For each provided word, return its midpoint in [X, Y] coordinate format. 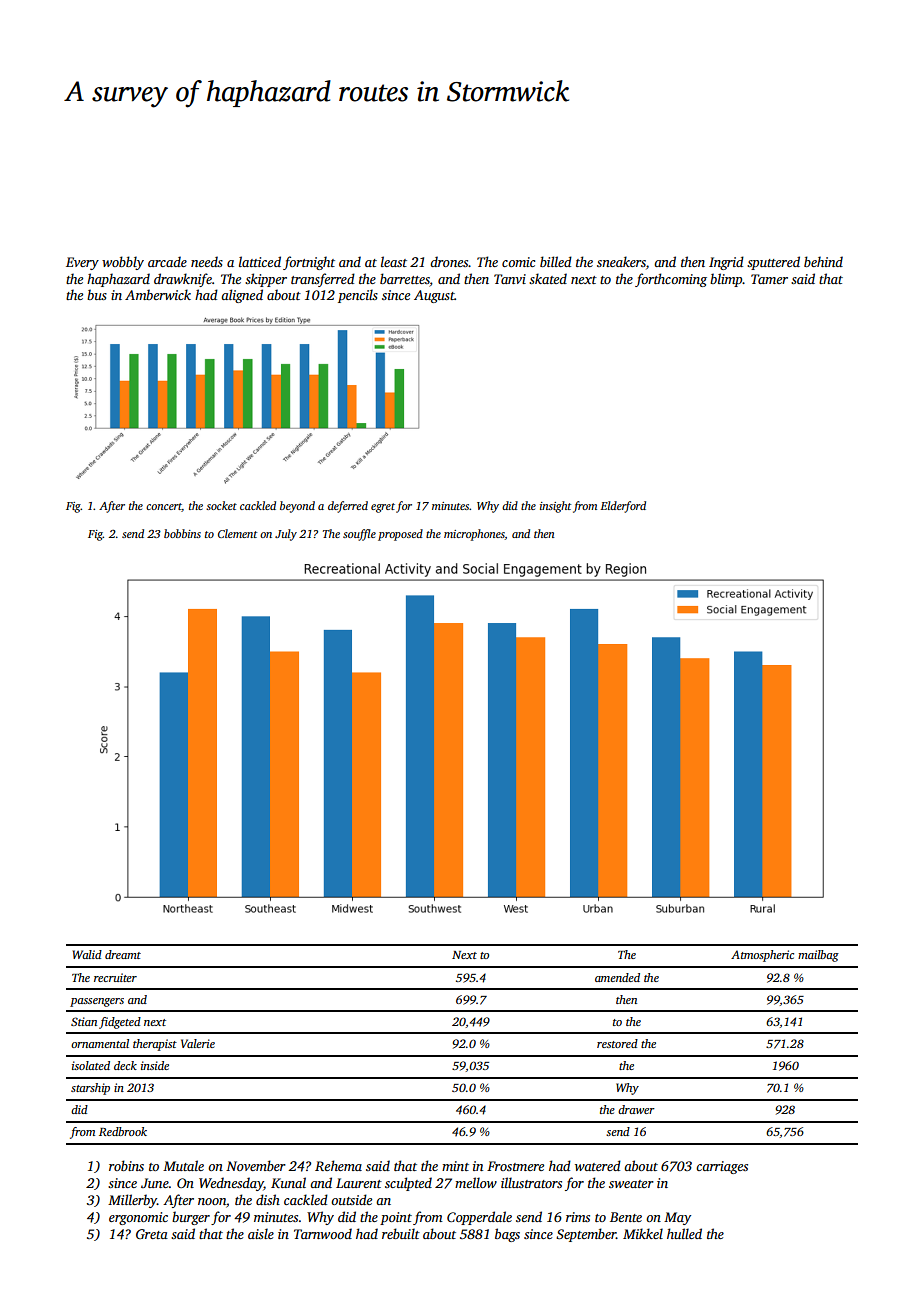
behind [823, 261]
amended [617, 977]
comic [518, 262]
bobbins [182, 533]
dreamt [123, 954]
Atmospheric [762, 956]
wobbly [123, 263]
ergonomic [138, 1218]
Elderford [623, 507]
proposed [400, 535]
